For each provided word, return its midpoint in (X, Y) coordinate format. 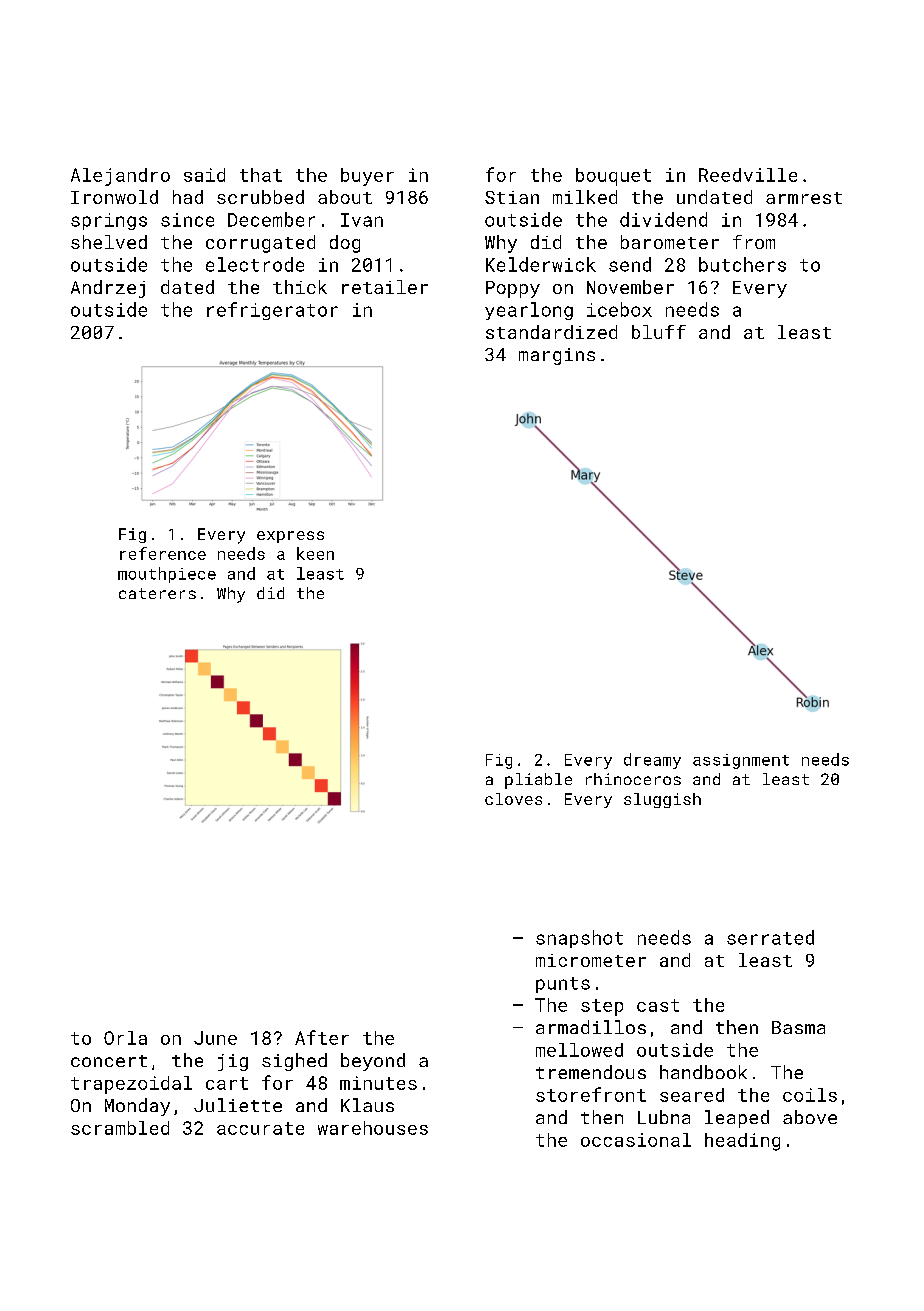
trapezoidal (131, 1085)
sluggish (662, 800)
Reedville (748, 175)
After (322, 1037)
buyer (367, 177)
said (204, 175)
